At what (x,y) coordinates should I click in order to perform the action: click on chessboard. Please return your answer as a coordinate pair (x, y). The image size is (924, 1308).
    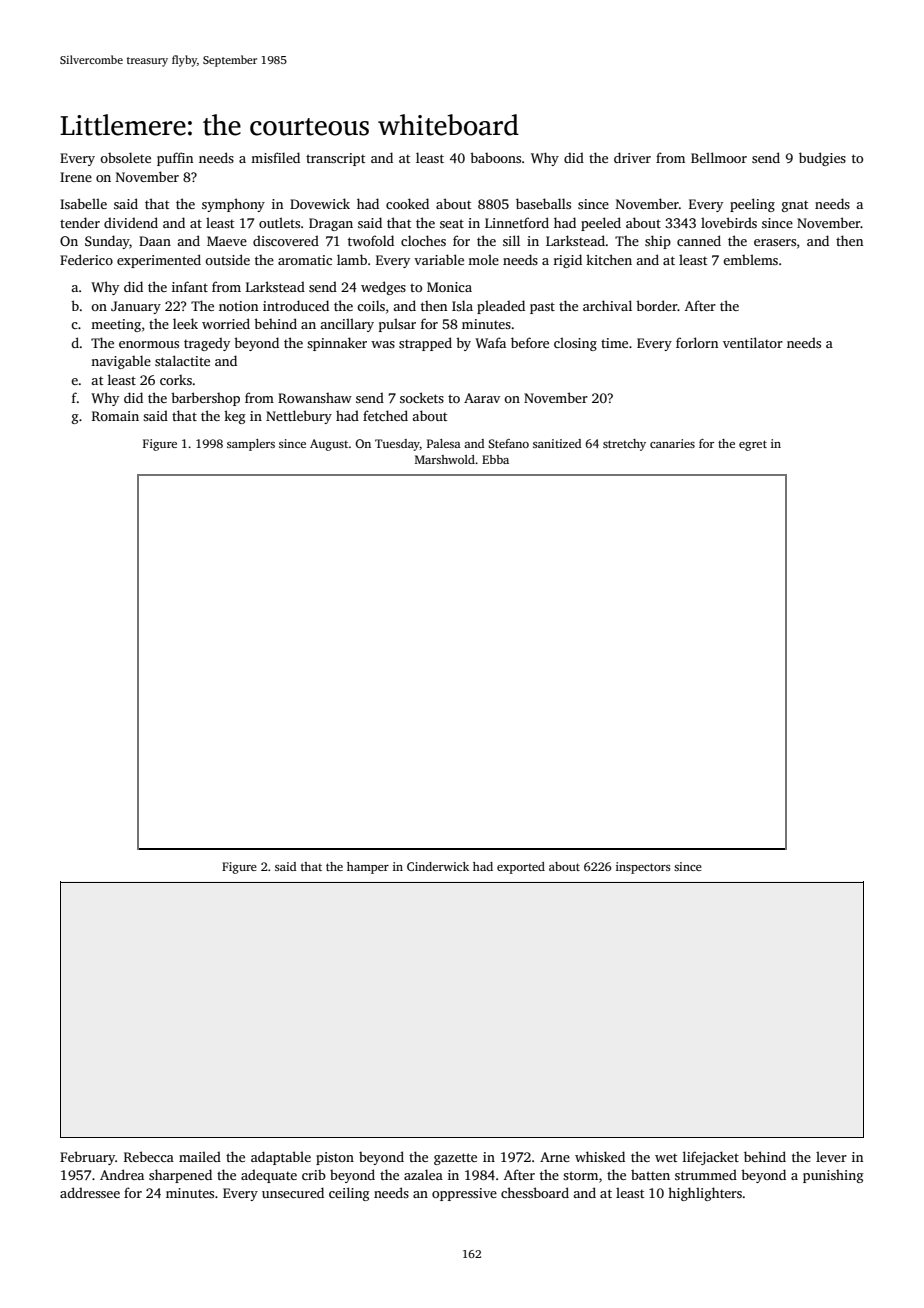
    Looking at the image, I should click on (535, 1192).
